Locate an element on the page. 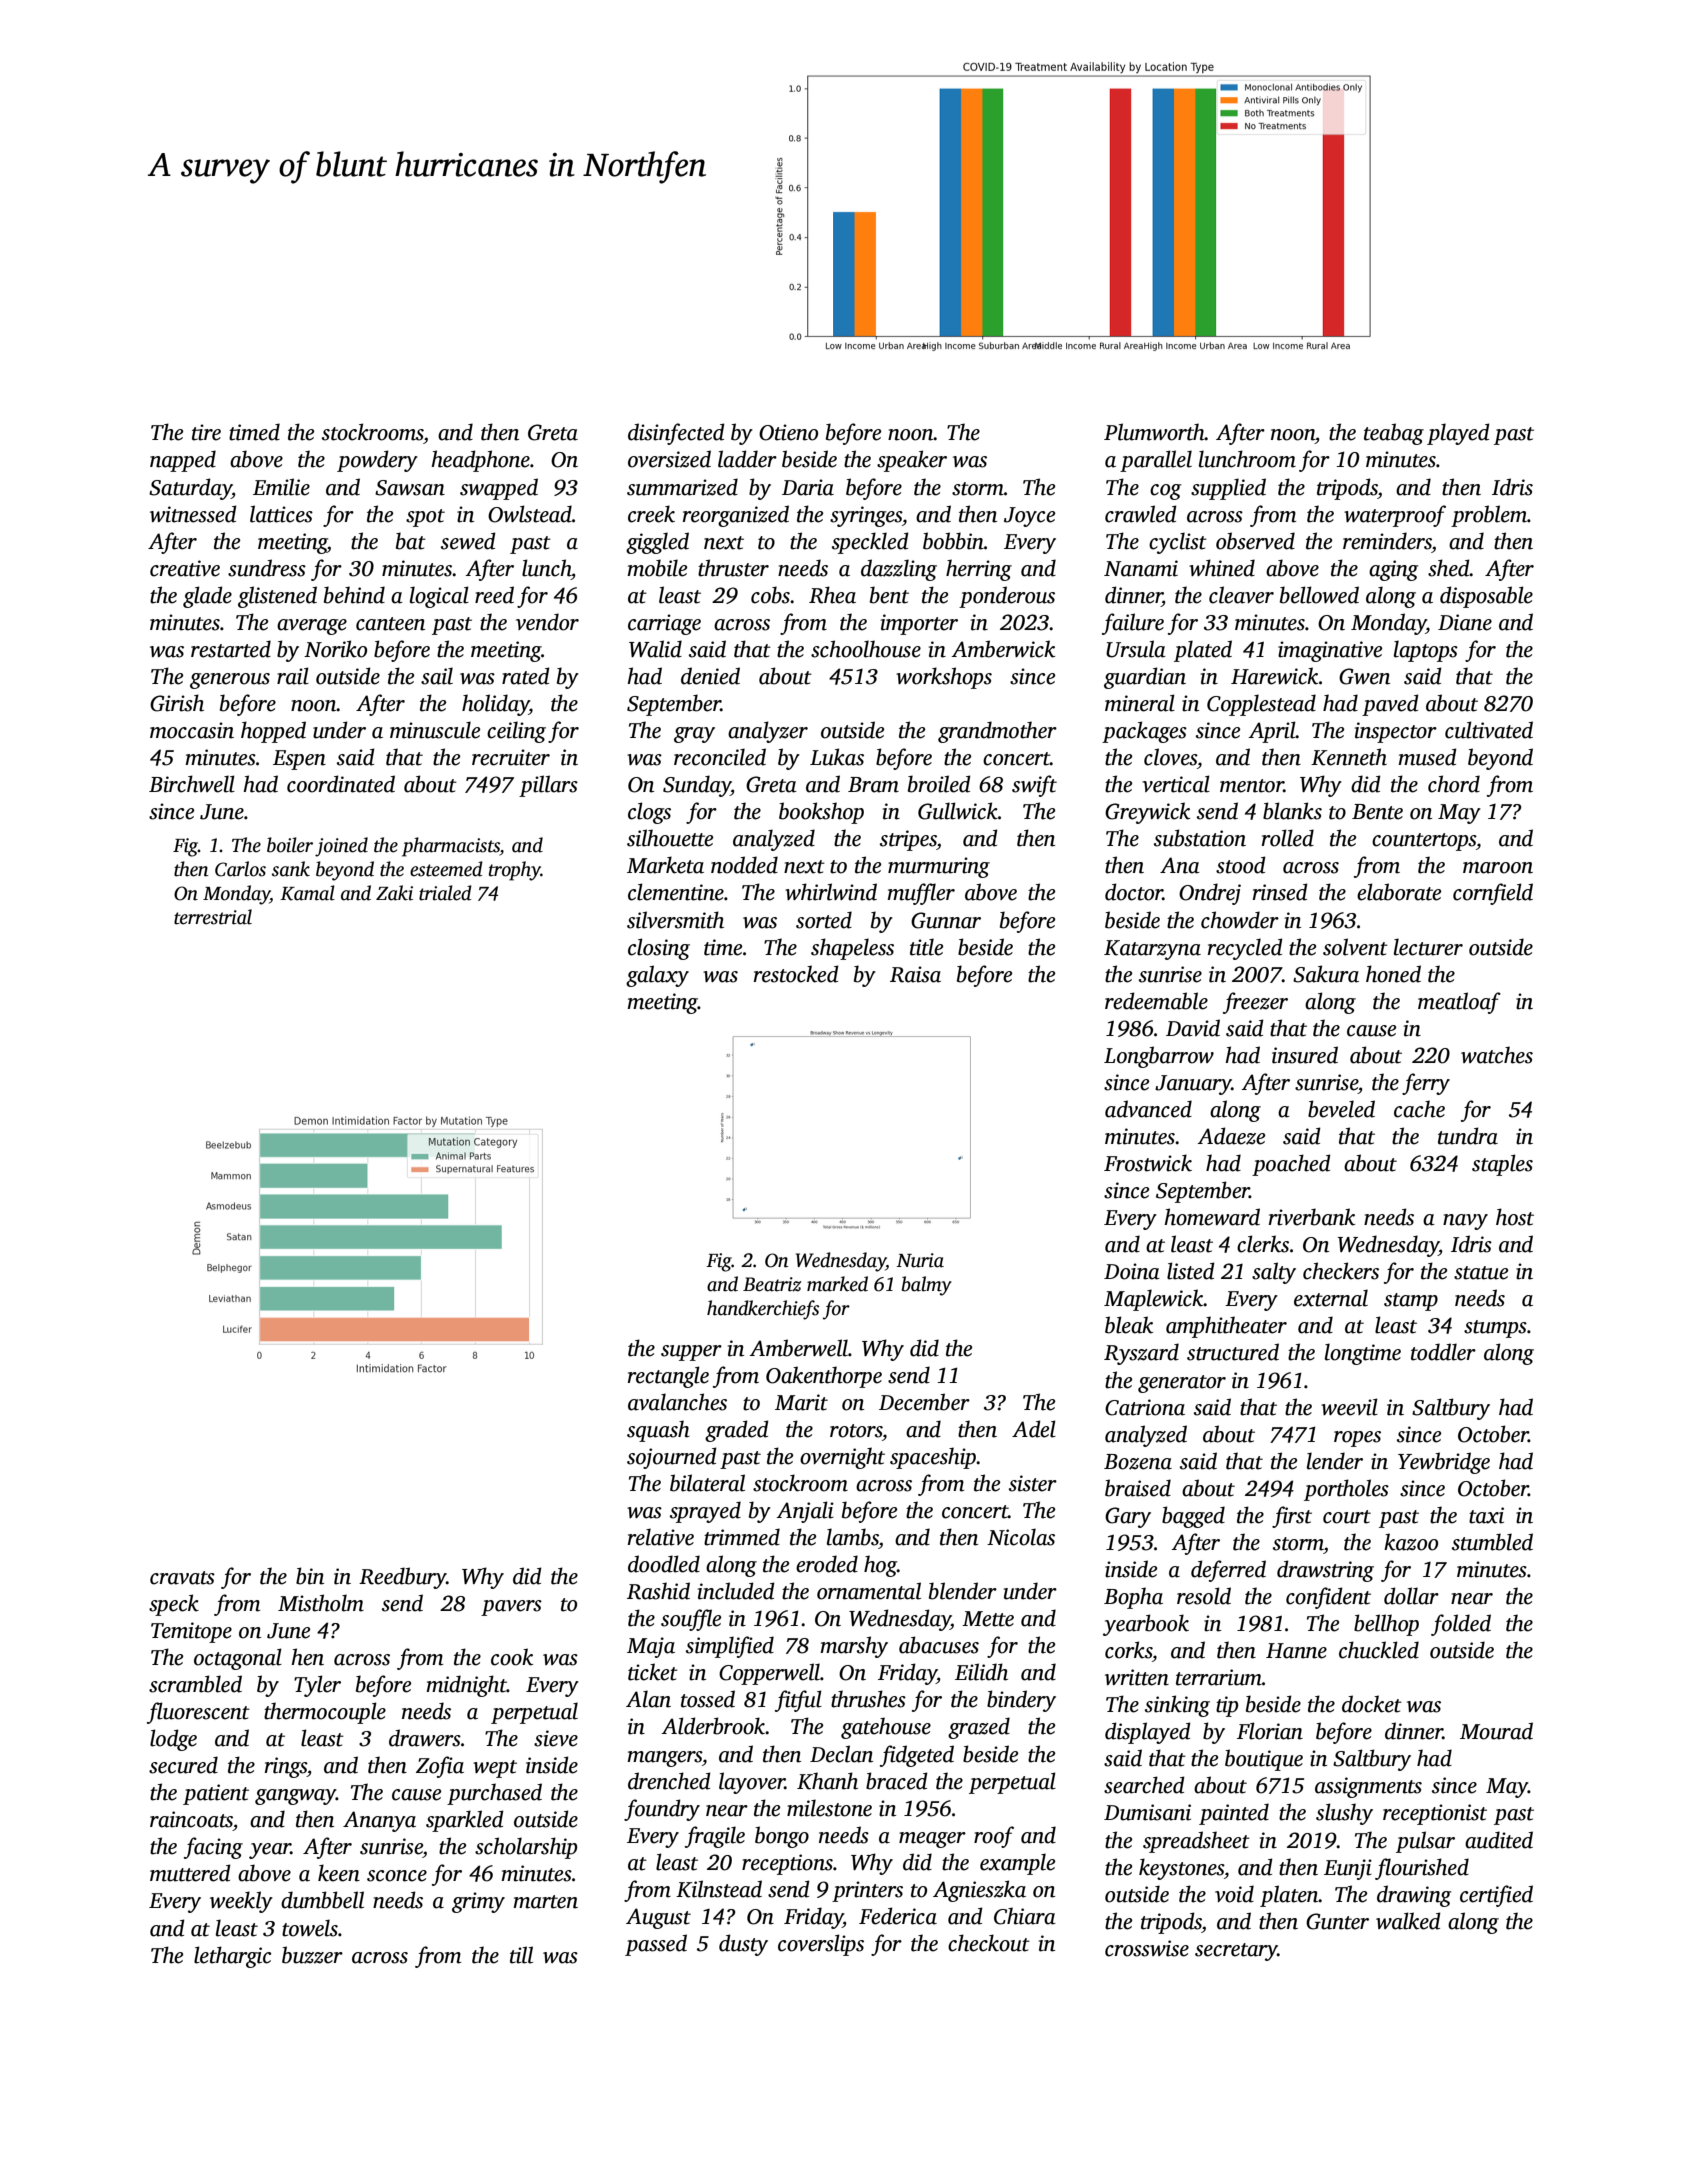  Katarzyna is located at coordinates (1152, 950).
